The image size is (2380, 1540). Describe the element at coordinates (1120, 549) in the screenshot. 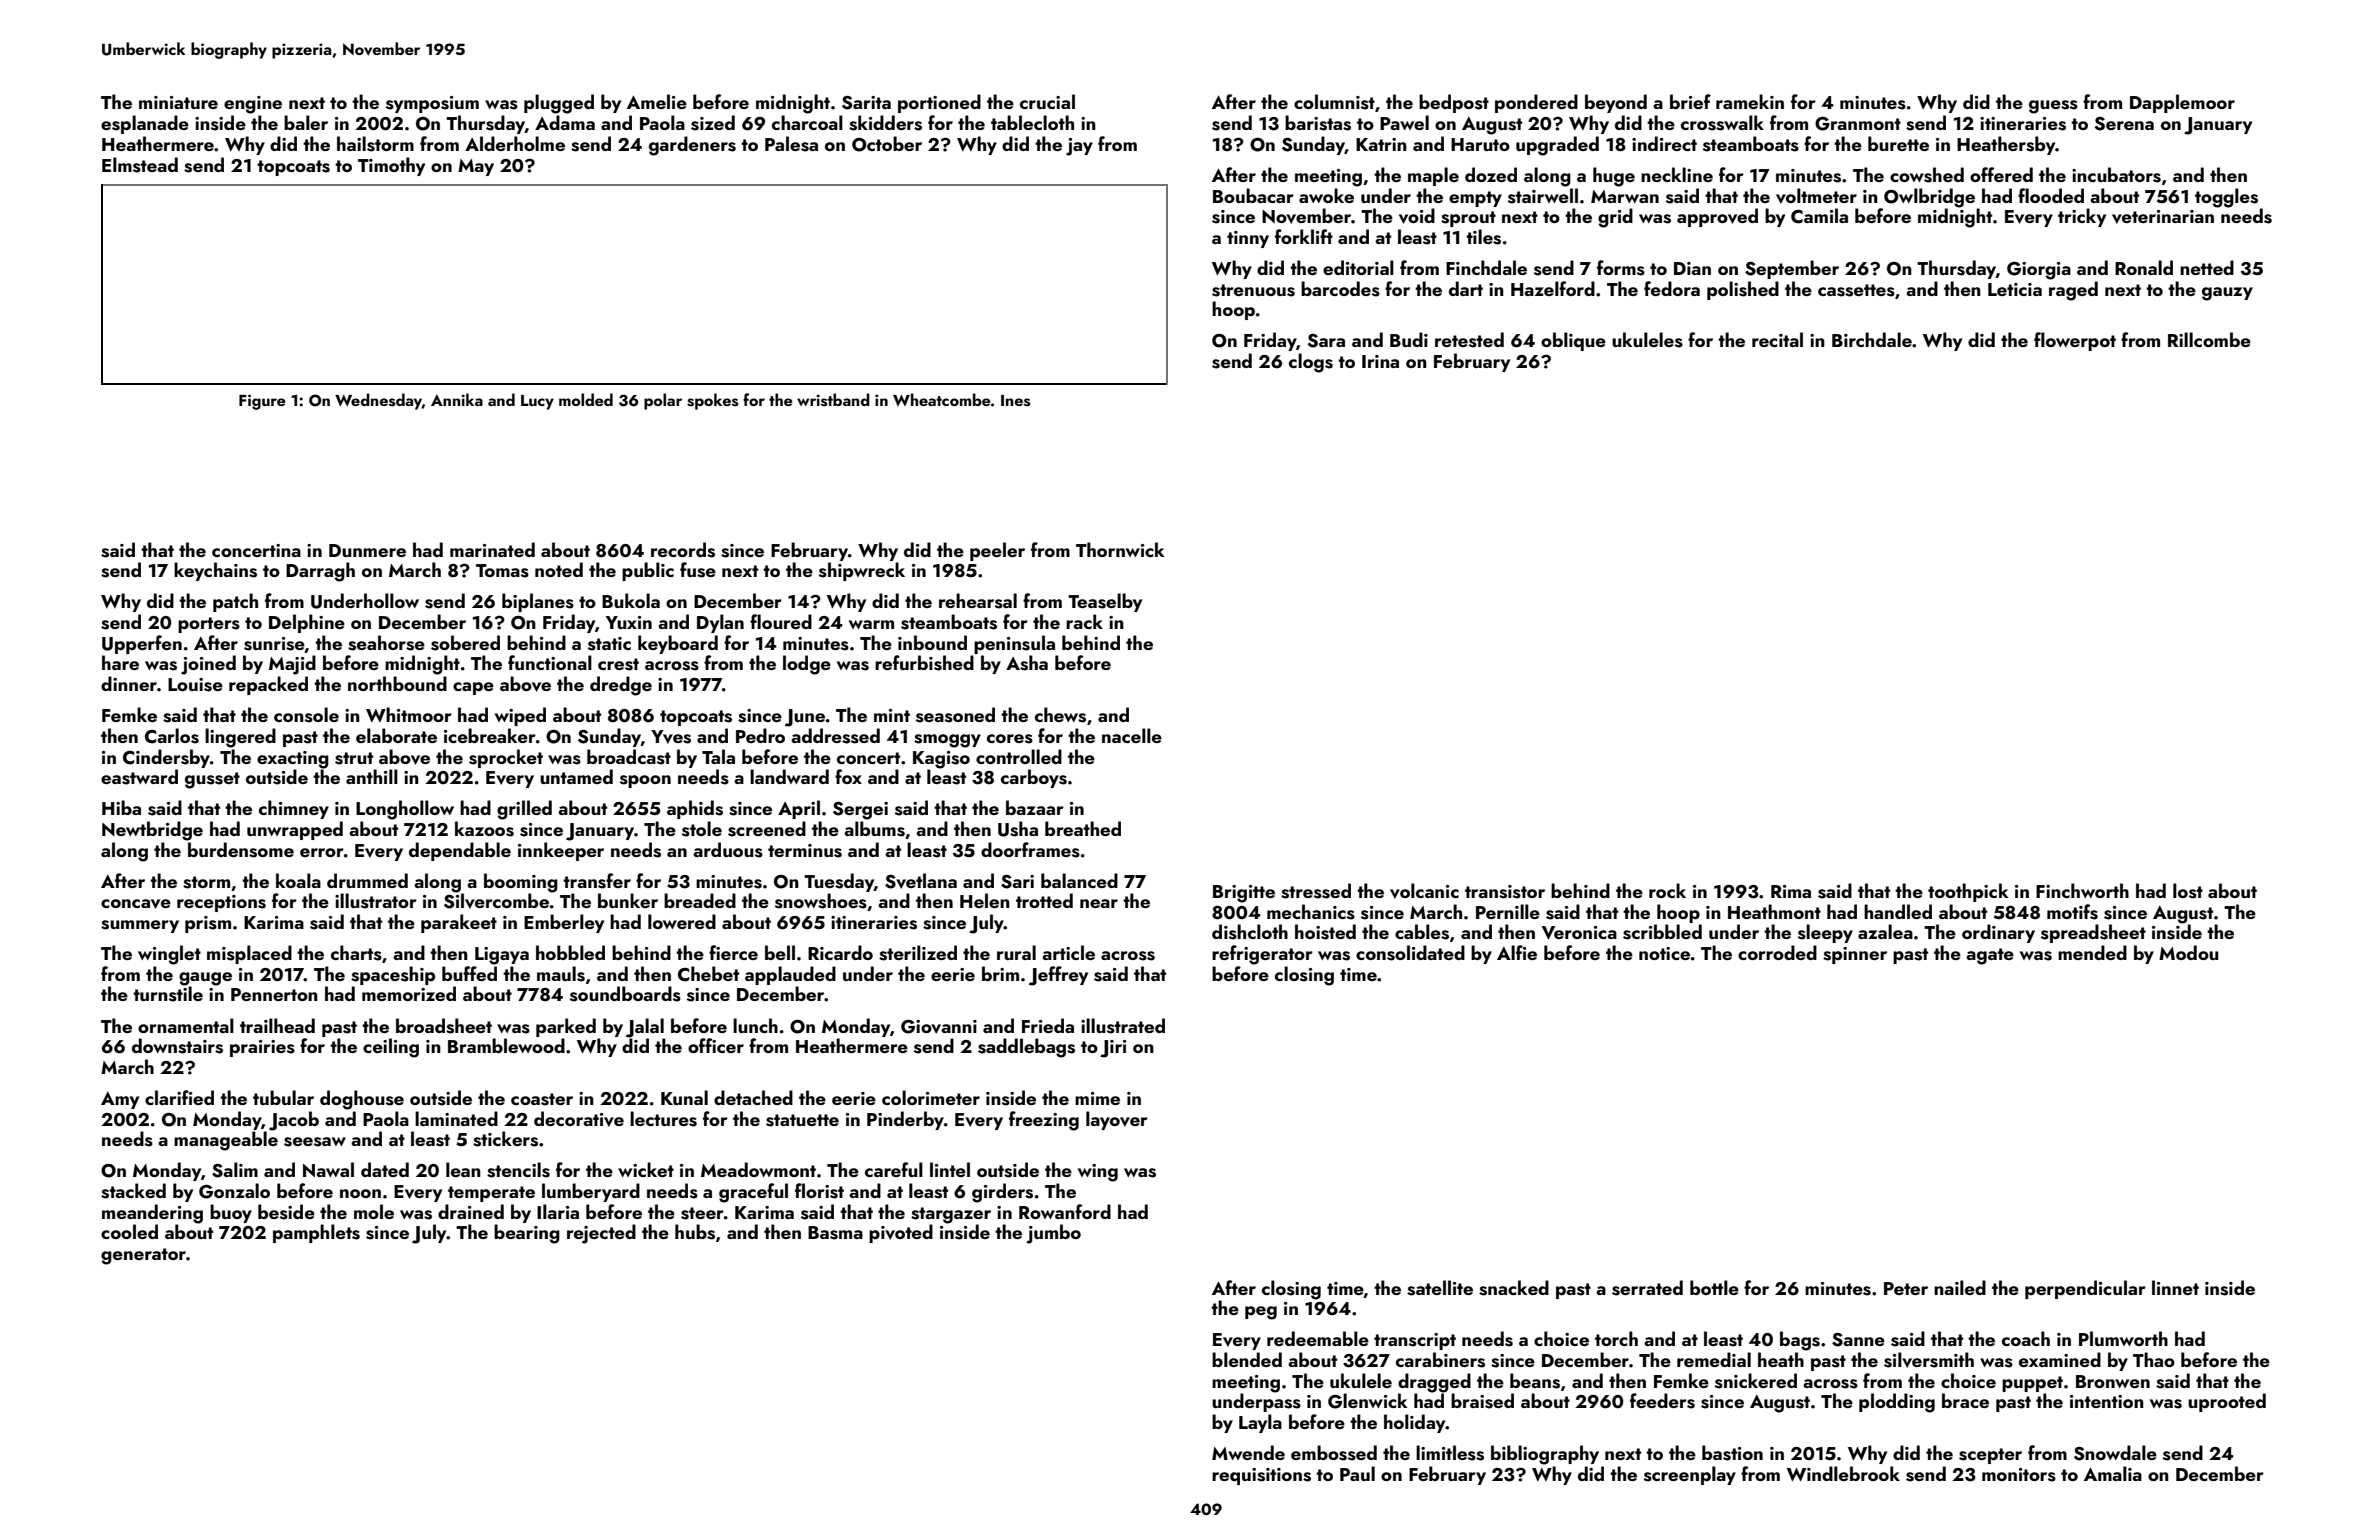

I see `Thornwick` at that location.
